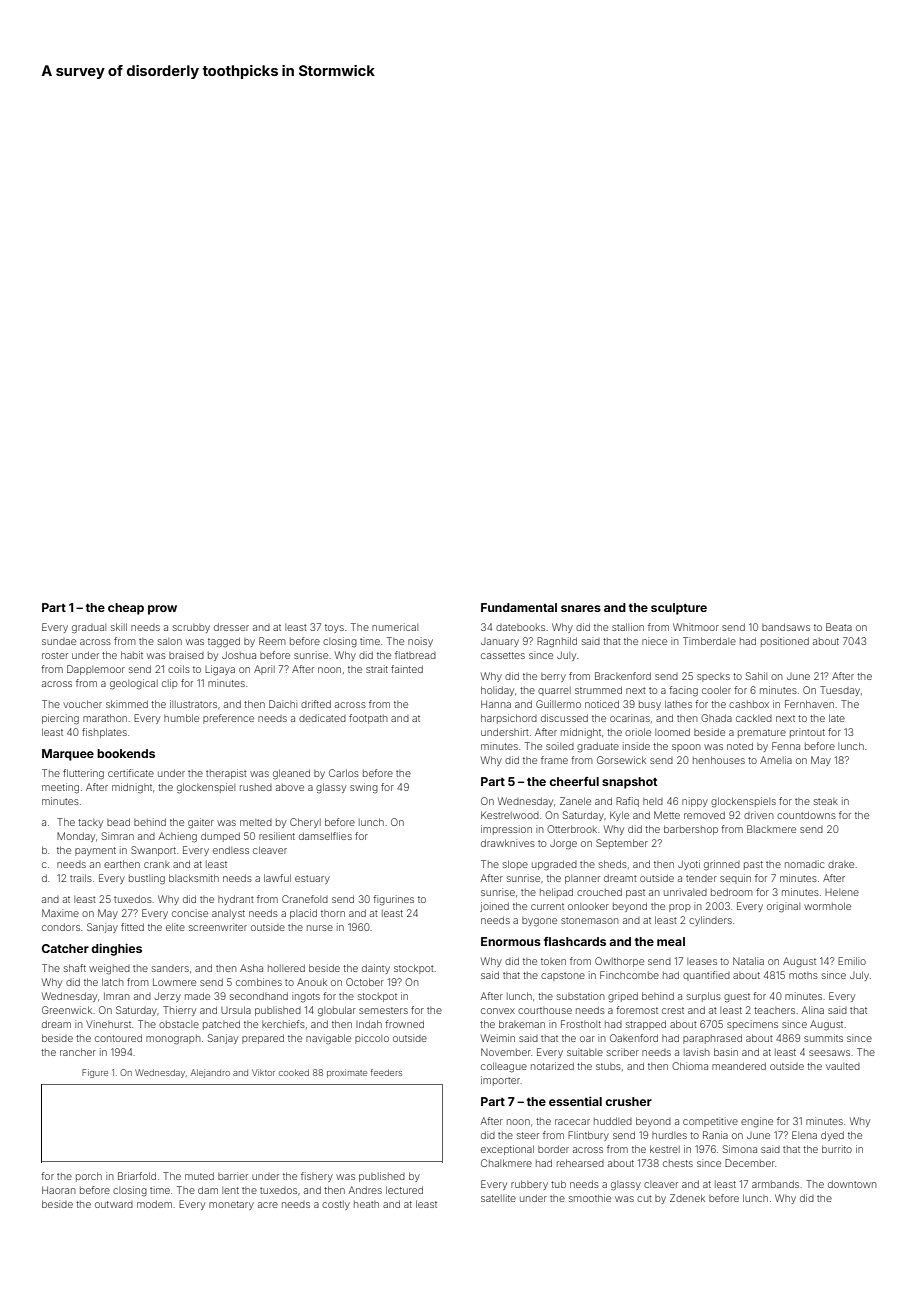 This screenshot has width=924, height=1308. What do you see at coordinates (494, 907) in the screenshot?
I see `joined` at bounding box center [494, 907].
